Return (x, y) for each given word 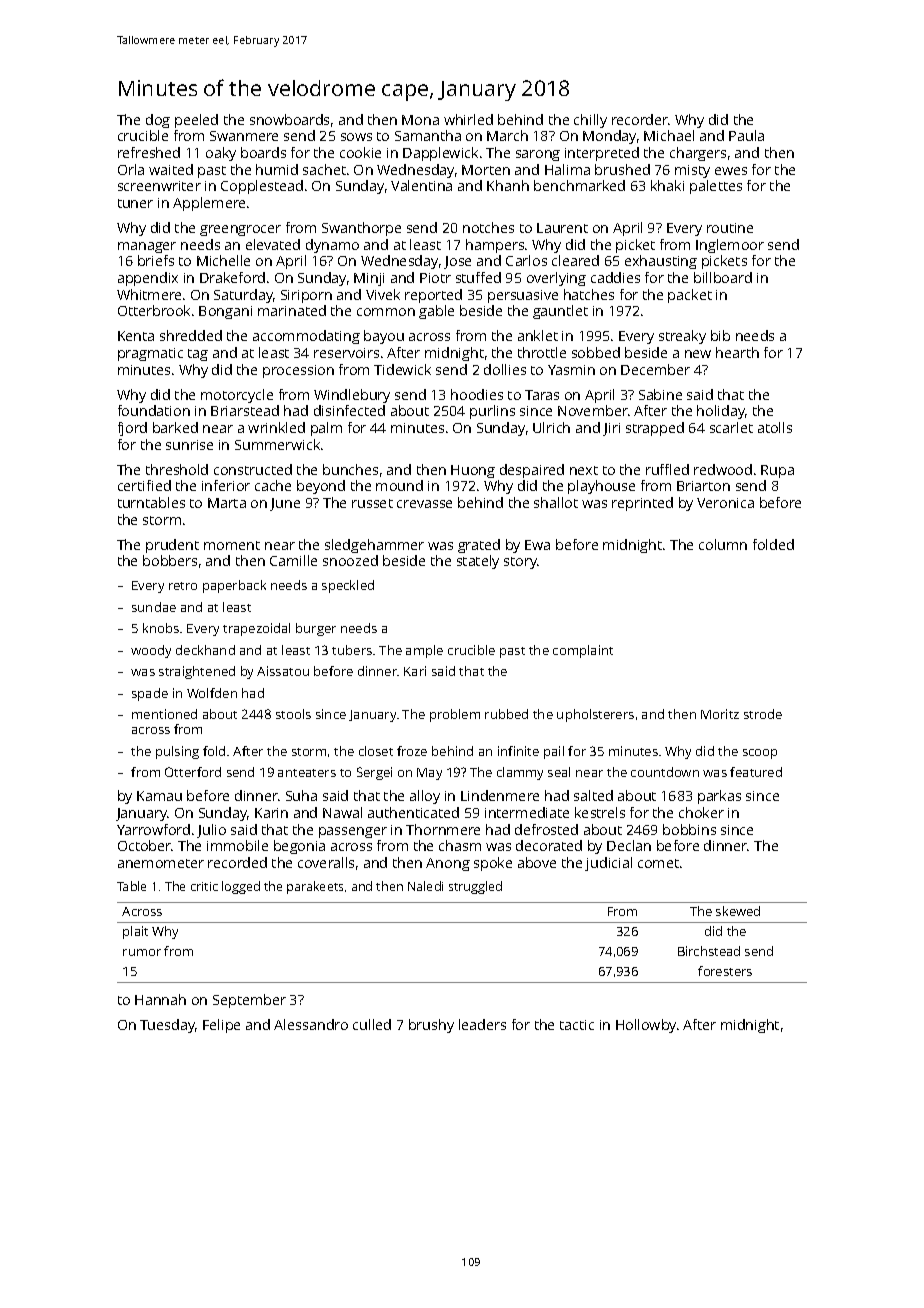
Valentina (421, 185)
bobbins (689, 829)
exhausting (661, 262)
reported (433, 296)
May (429, 774)
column (723, 544)
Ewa (537, 545)
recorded (237, 862)
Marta (227, 503)
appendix (148, 279)
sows (356, 137)
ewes (731, 171)
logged (241, 887)
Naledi (425, 886)
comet (658, 863)
